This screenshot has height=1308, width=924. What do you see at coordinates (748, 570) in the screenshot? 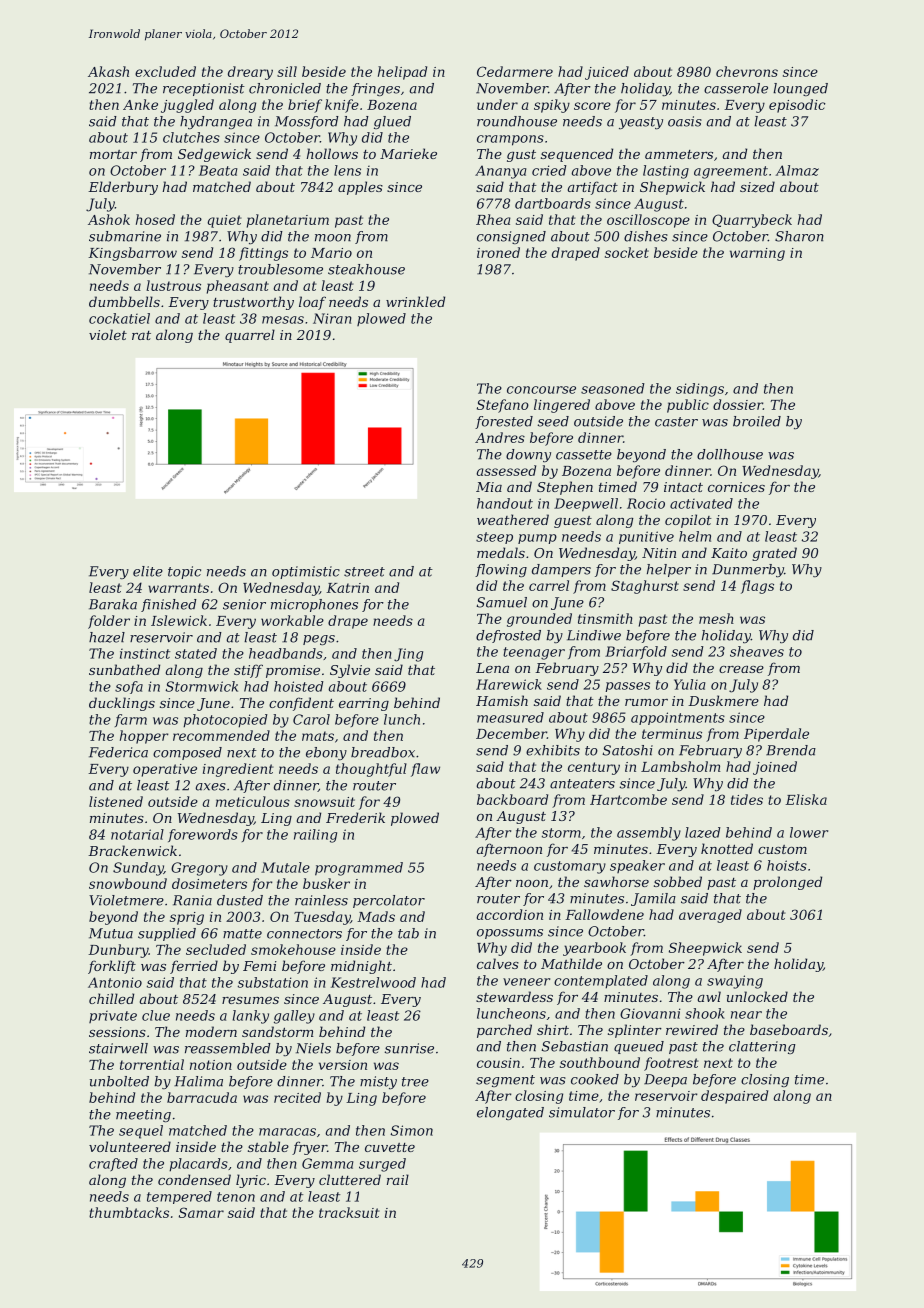
I see `Dunmerby` at bounding box center [748, 570].
